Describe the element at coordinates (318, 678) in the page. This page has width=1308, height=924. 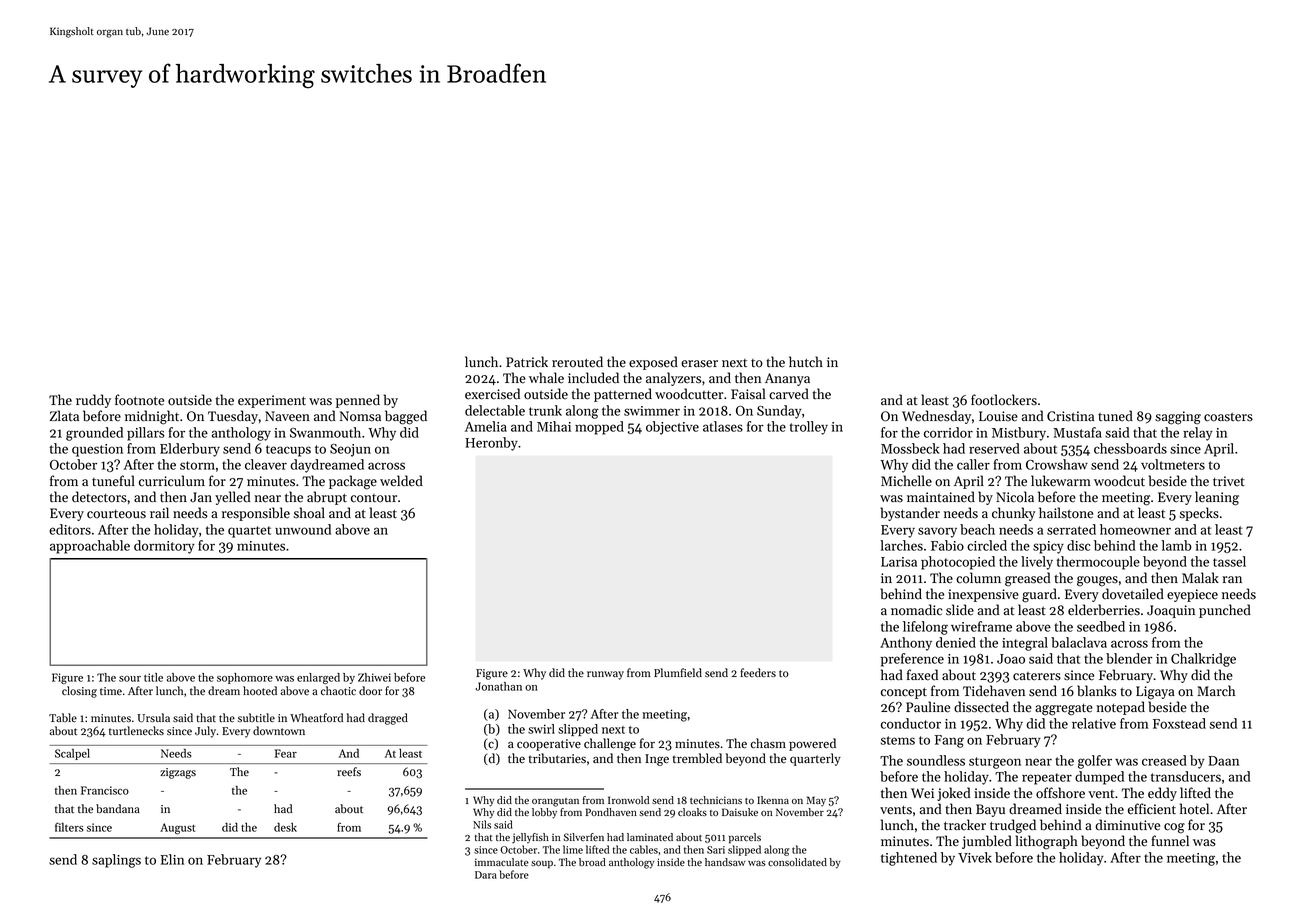
I see `enlarged` at that location.
